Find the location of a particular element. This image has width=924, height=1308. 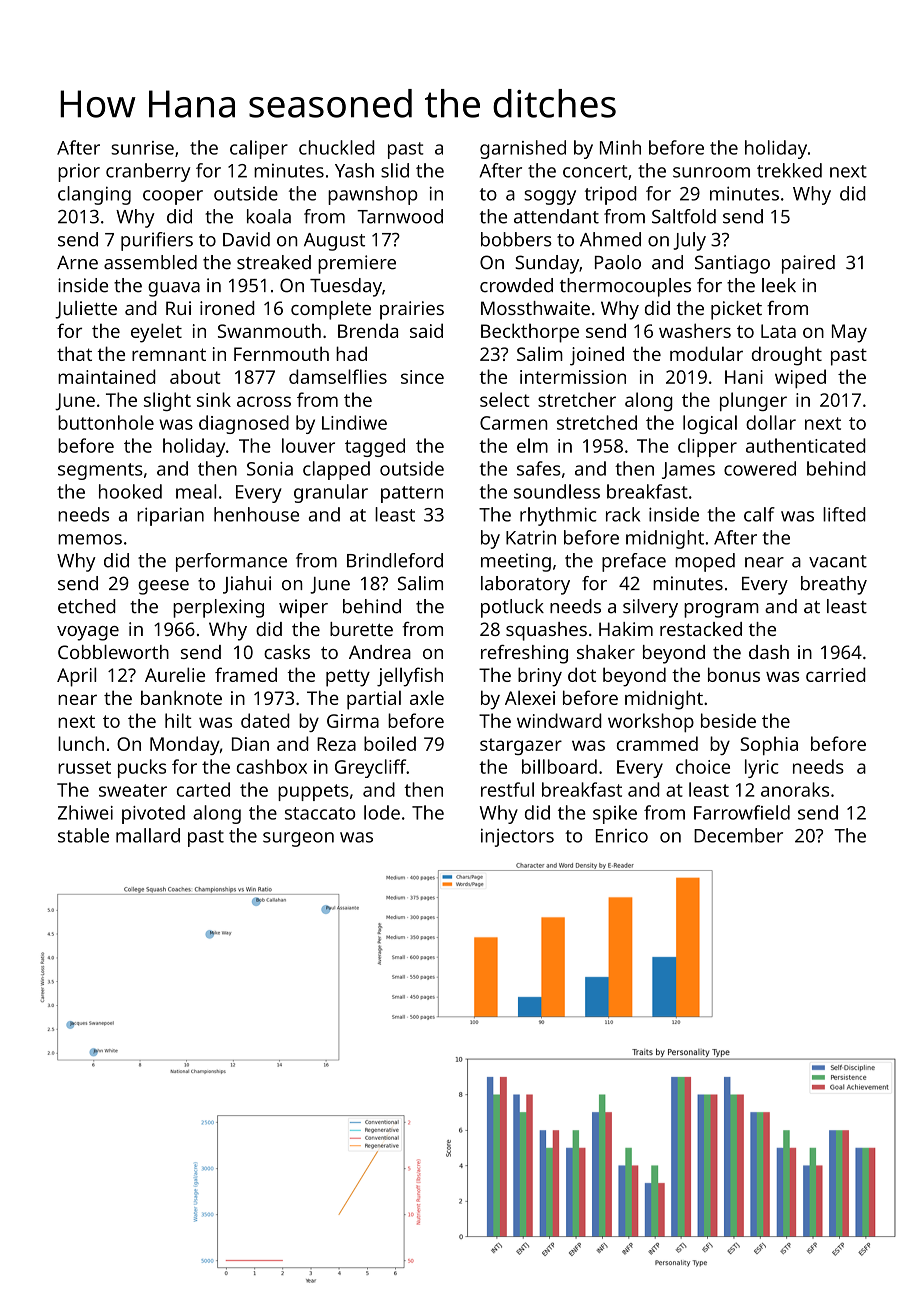

program is located at coordinates (721, 610).
